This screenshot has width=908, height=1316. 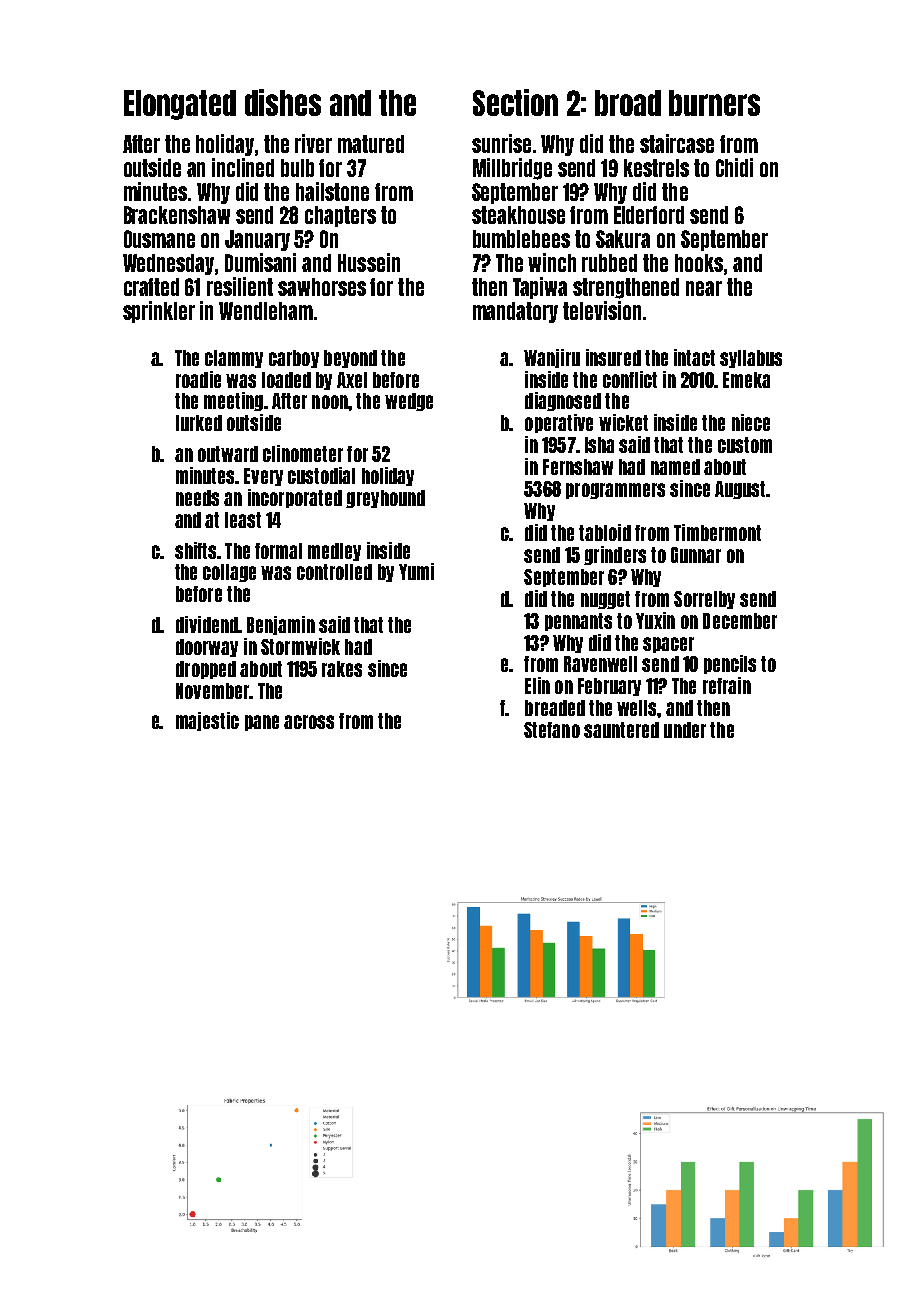 What do you see at coordinates (515, 312) in the screenshot?
I see `mandatory` at bounding box center [515, 312].
